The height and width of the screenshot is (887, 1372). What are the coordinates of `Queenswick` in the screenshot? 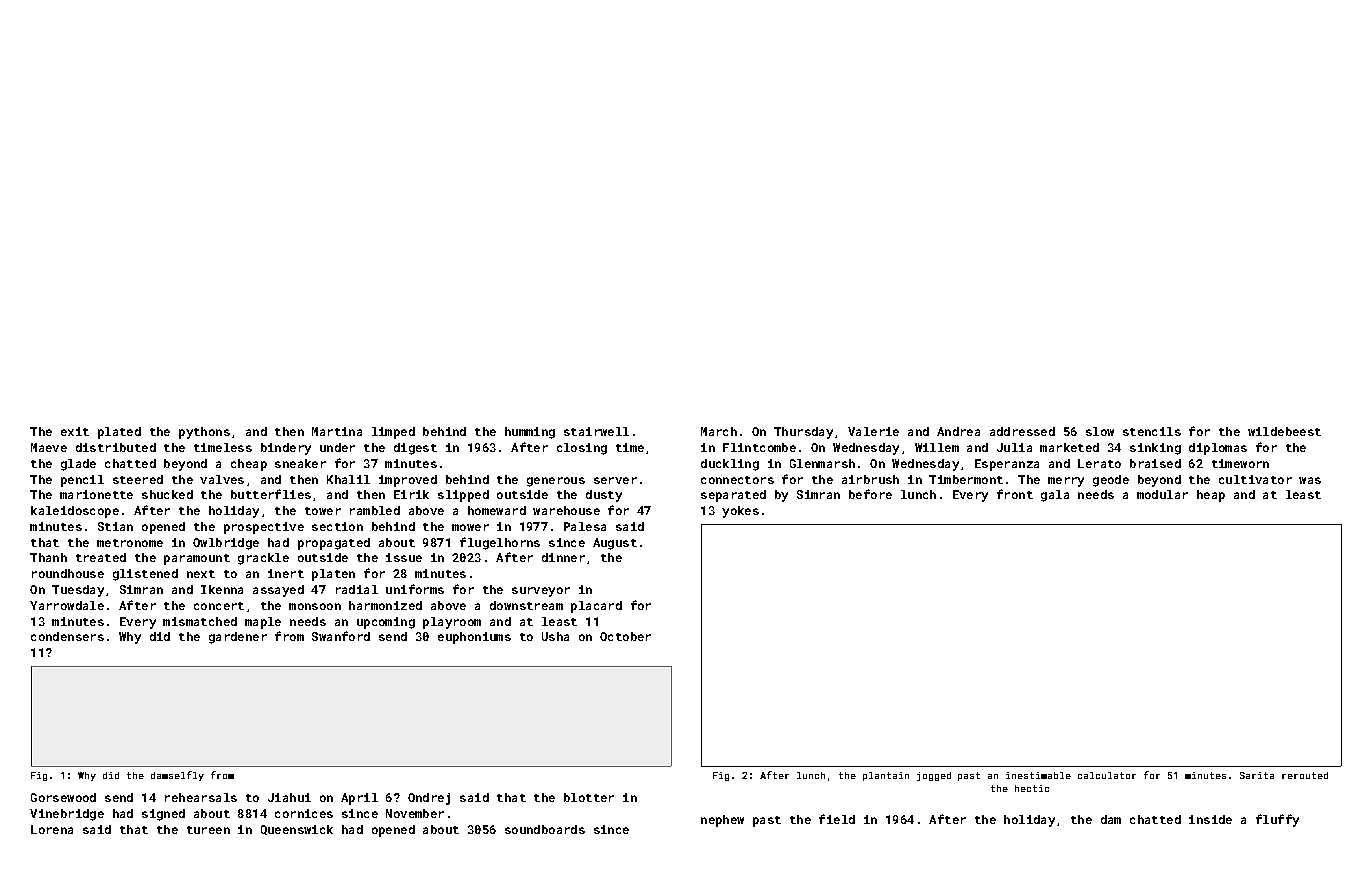 It's located at (297, 830).
